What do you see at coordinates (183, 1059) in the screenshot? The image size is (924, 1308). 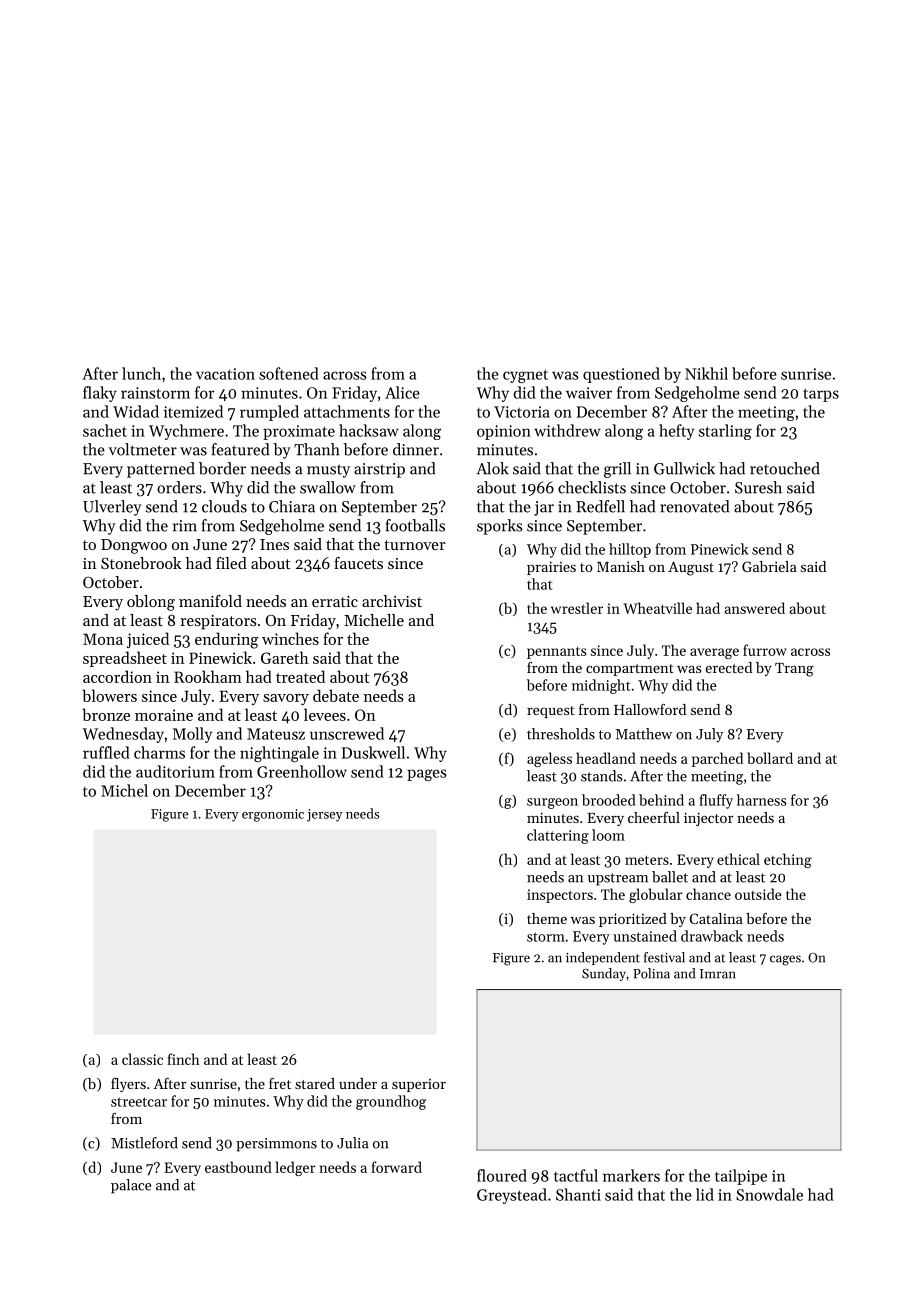 I see `finch` at bounding box center [183, 1059].
